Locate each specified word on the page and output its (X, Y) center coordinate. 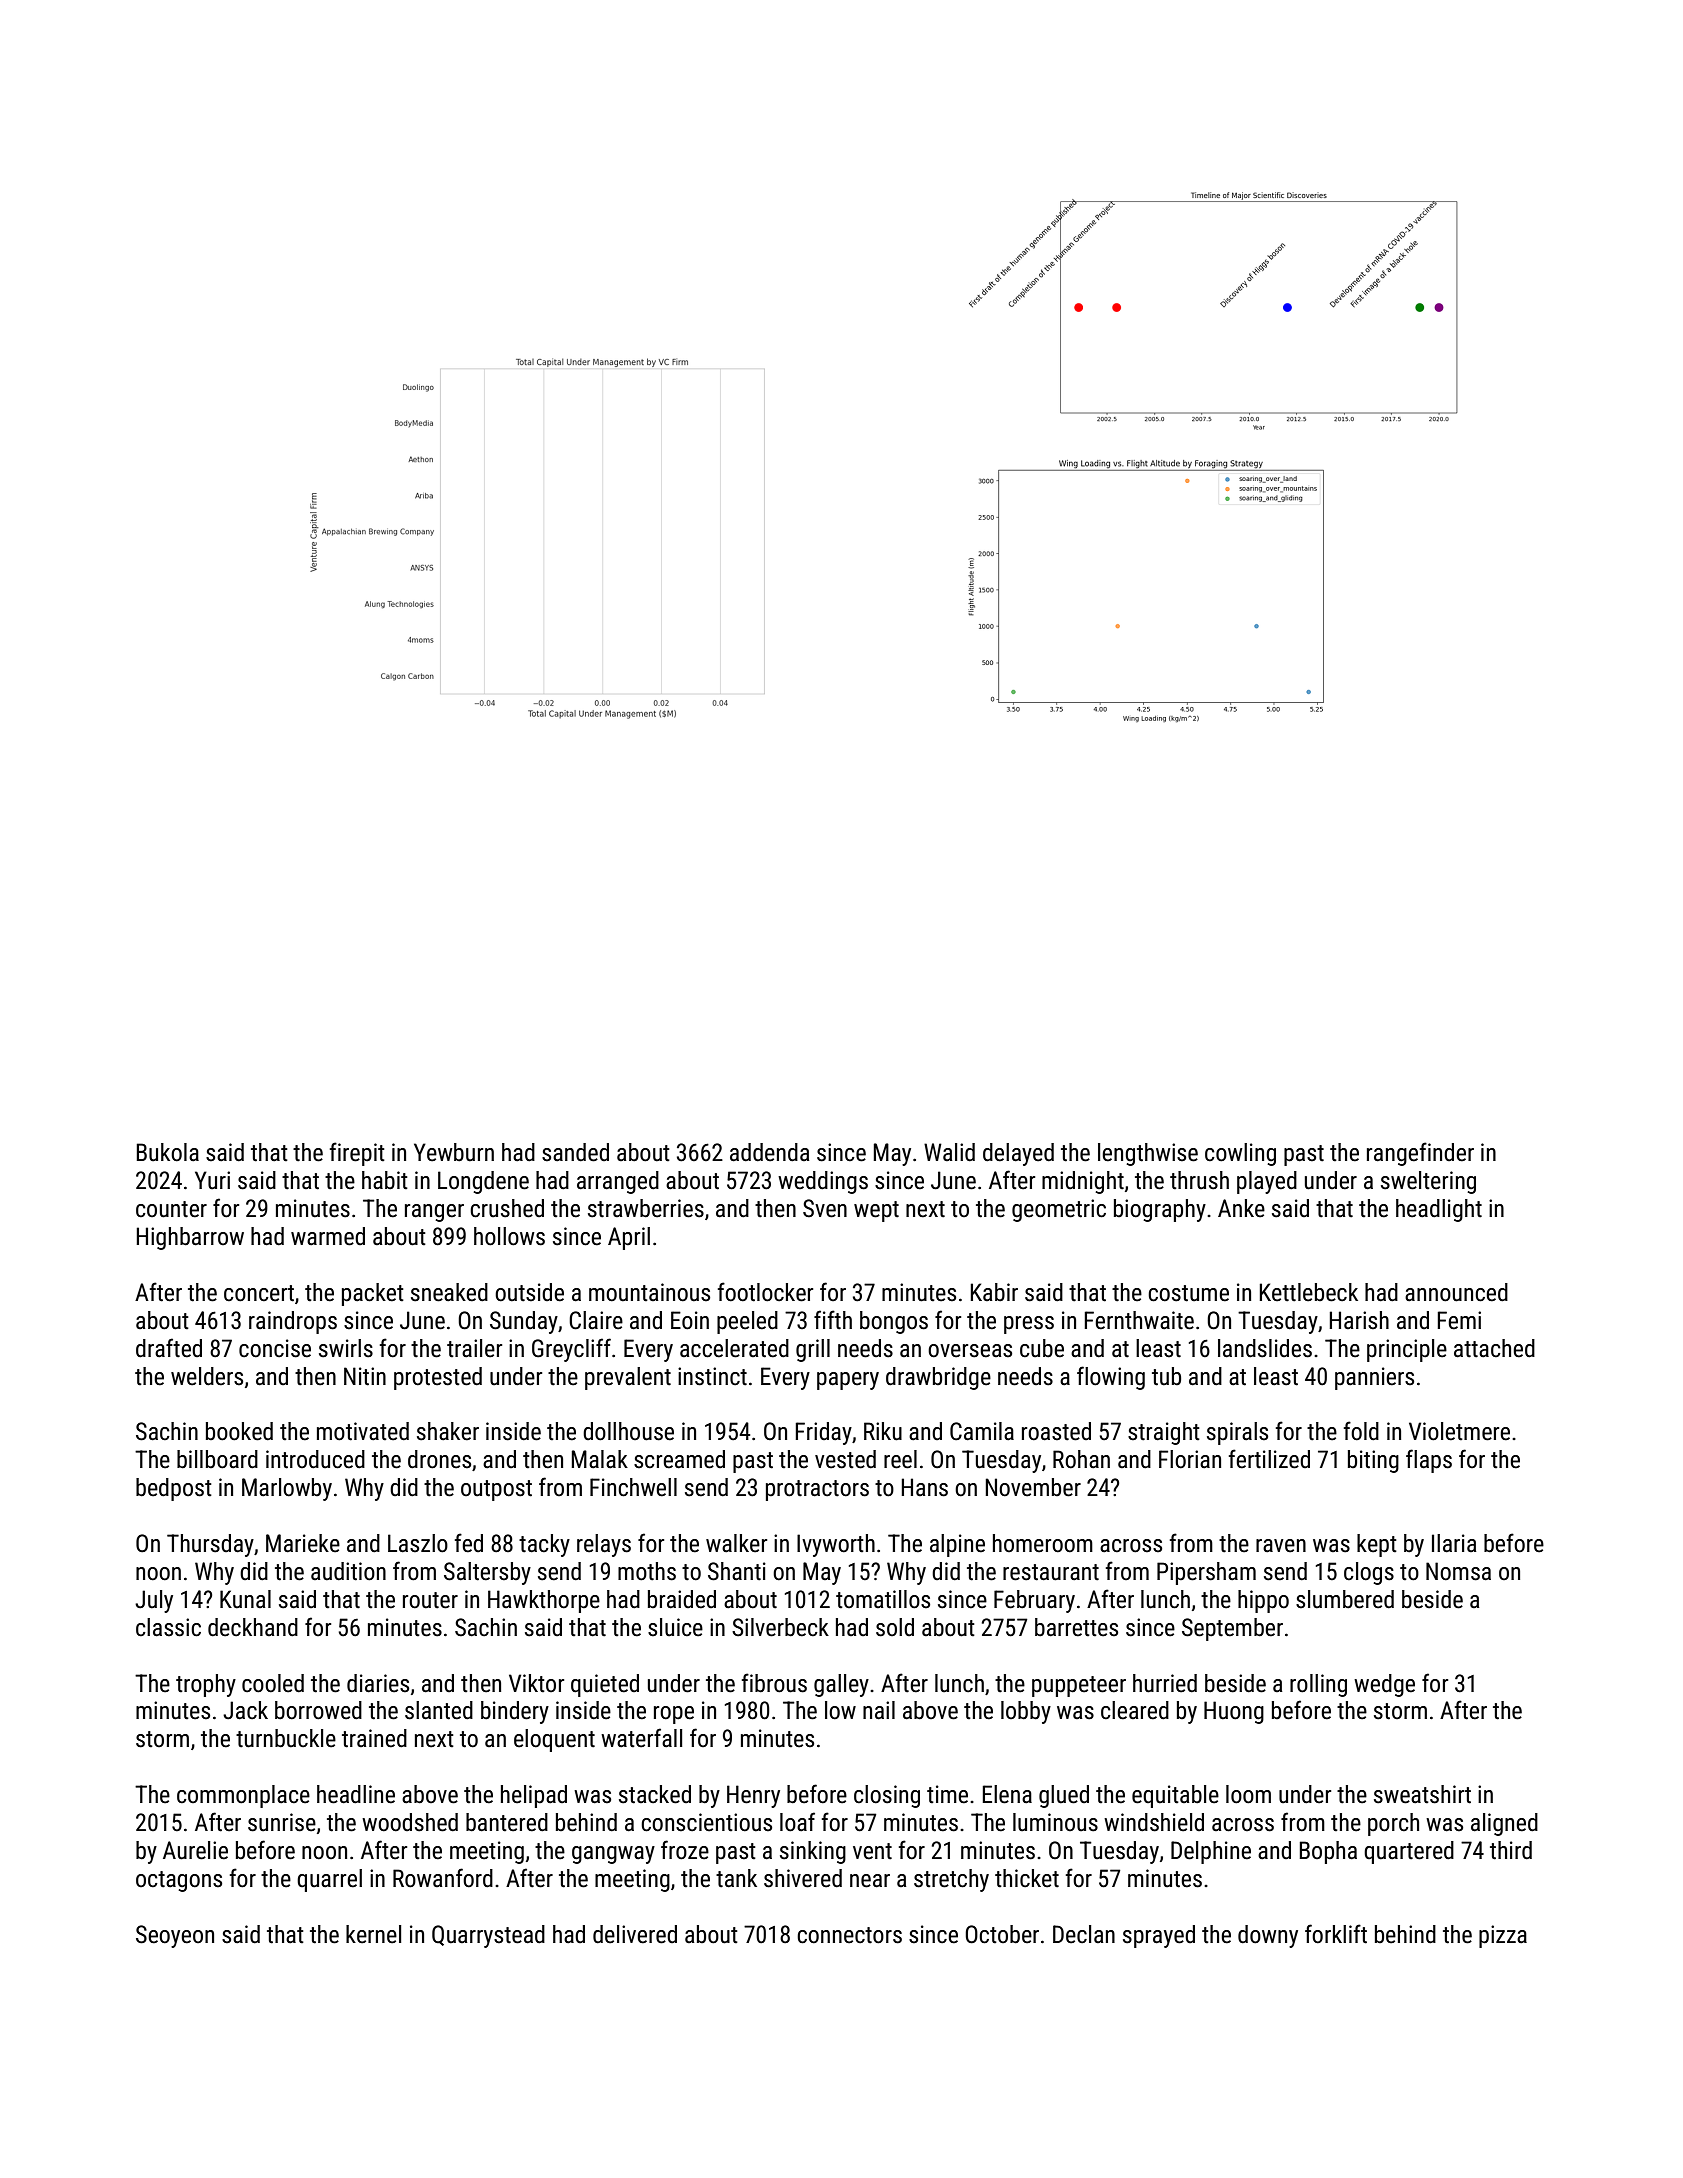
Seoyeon (175, 1936)
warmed (328, 1236)
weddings (823, 1182)
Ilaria (1454, 1543)
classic (168, 1627)
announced (1456, 1292)
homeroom (1043, 1543)
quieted (605, 1685)
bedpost (174, 1489)
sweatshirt (1422, 1794)
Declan (1084, 1934)
